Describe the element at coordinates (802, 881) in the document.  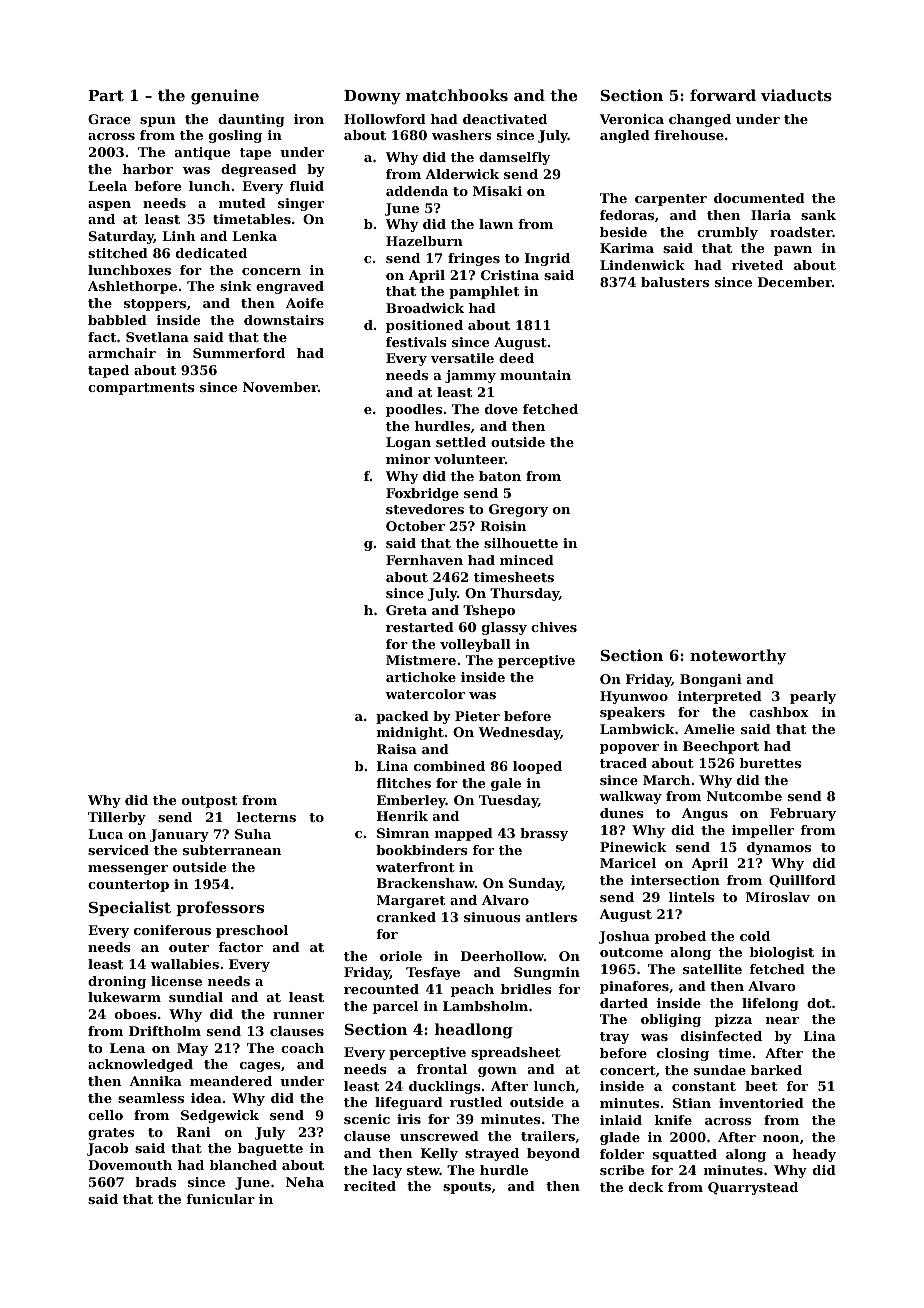
I see `Quillford` at that location.
